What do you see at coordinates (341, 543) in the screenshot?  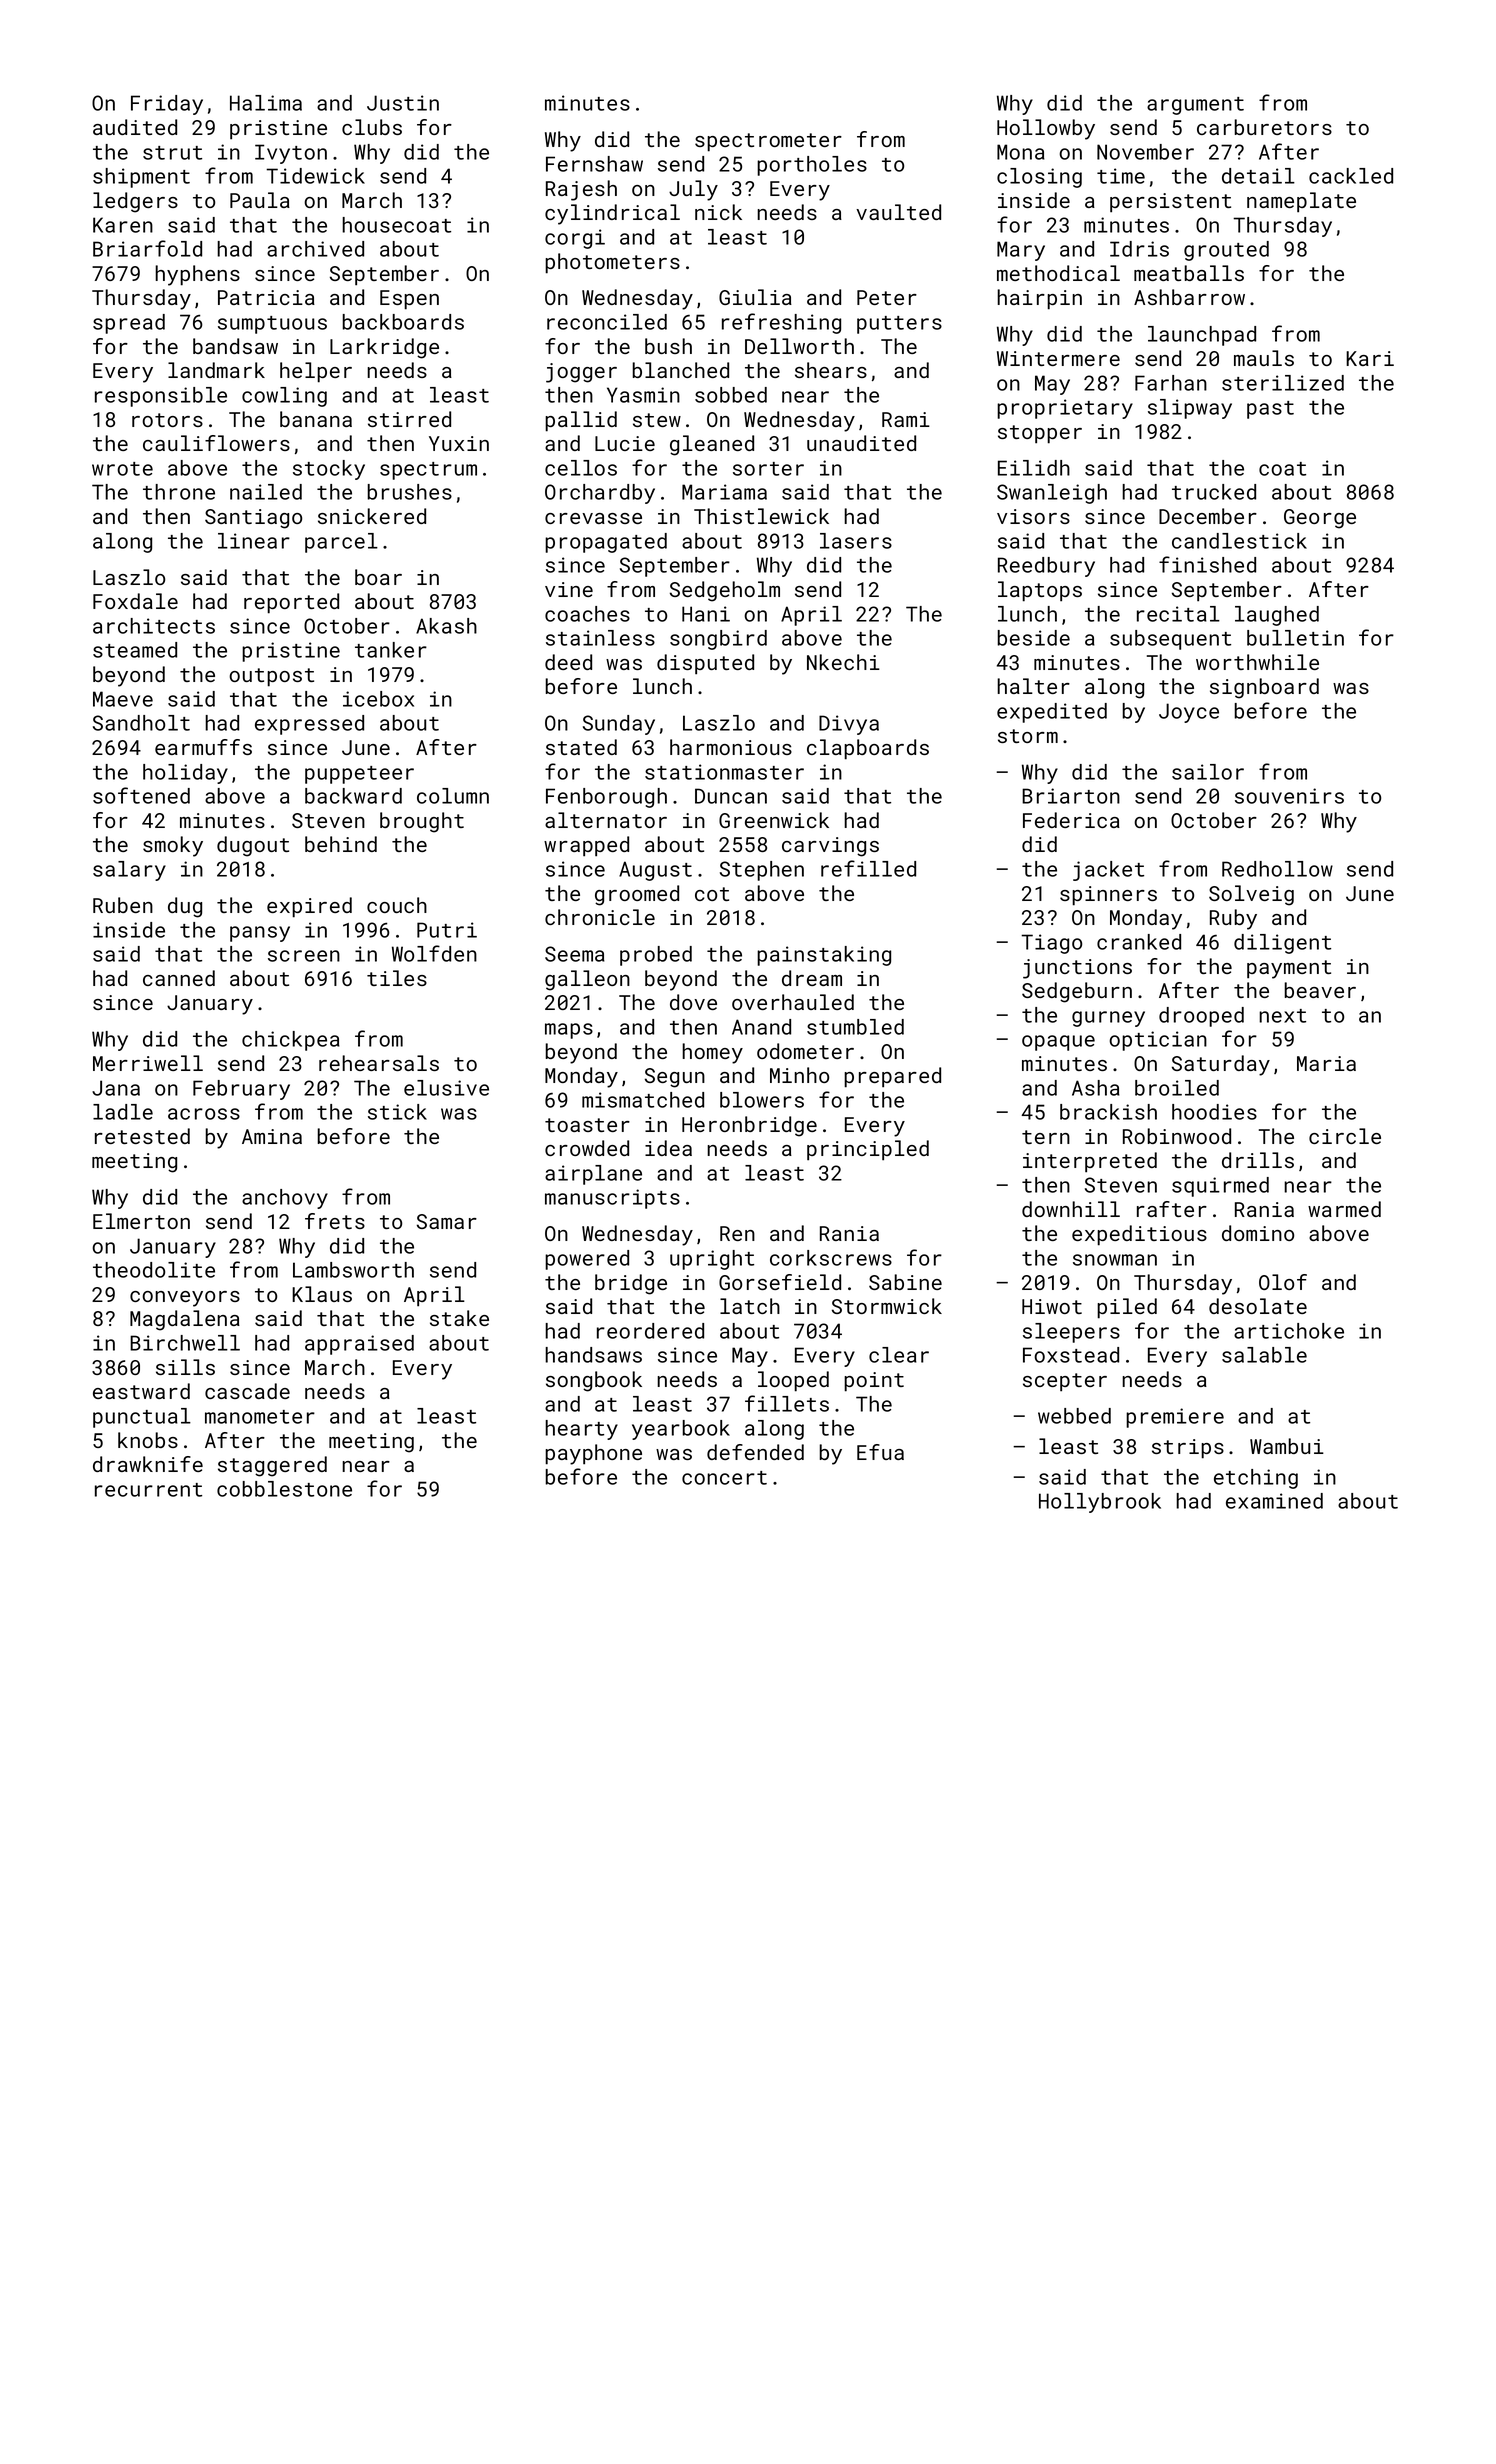 I see `parcel` at bounding box center [341, 543].
